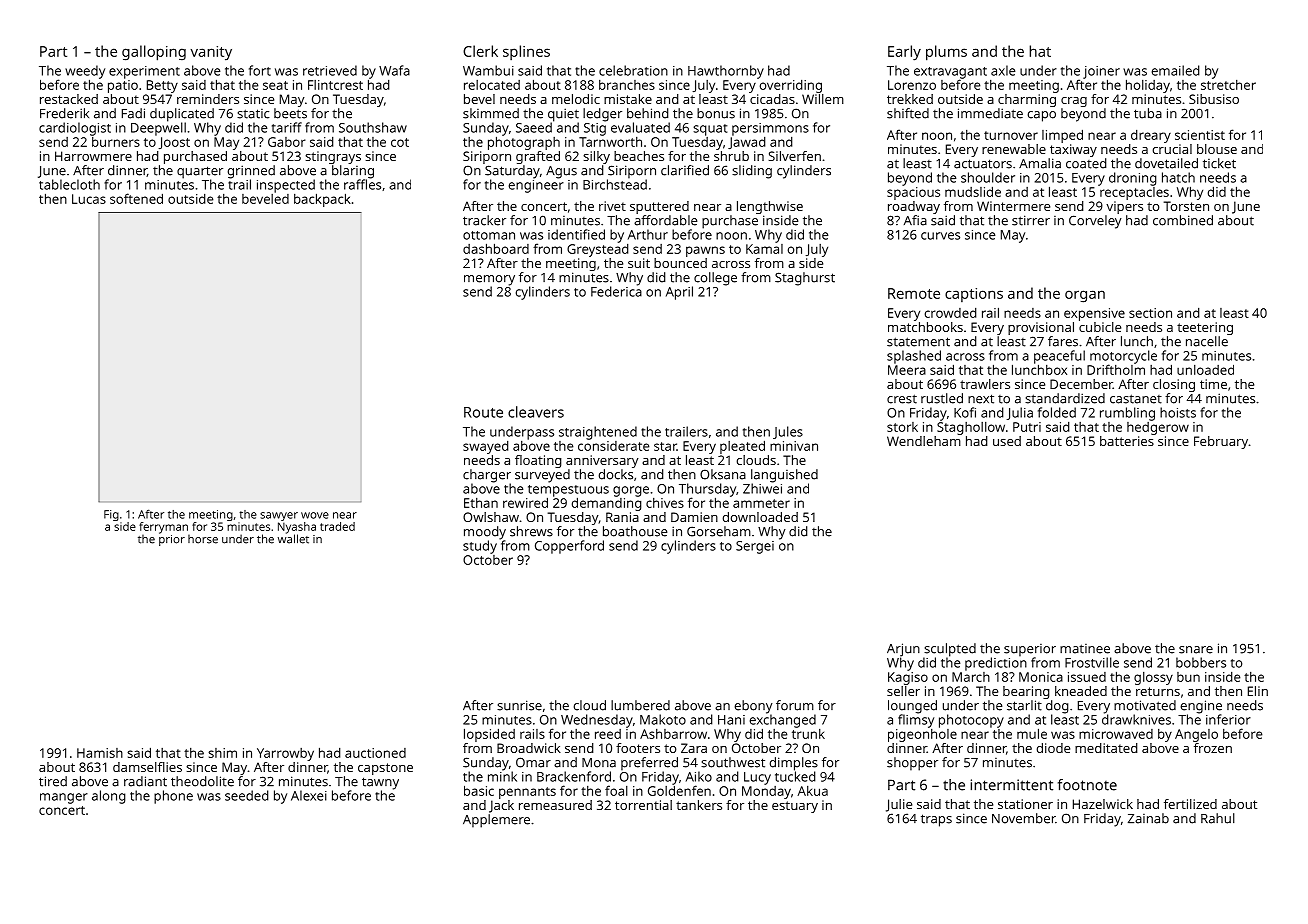 The image size is (1308, 924). I want to click on persimmons, so click(770, 129).
